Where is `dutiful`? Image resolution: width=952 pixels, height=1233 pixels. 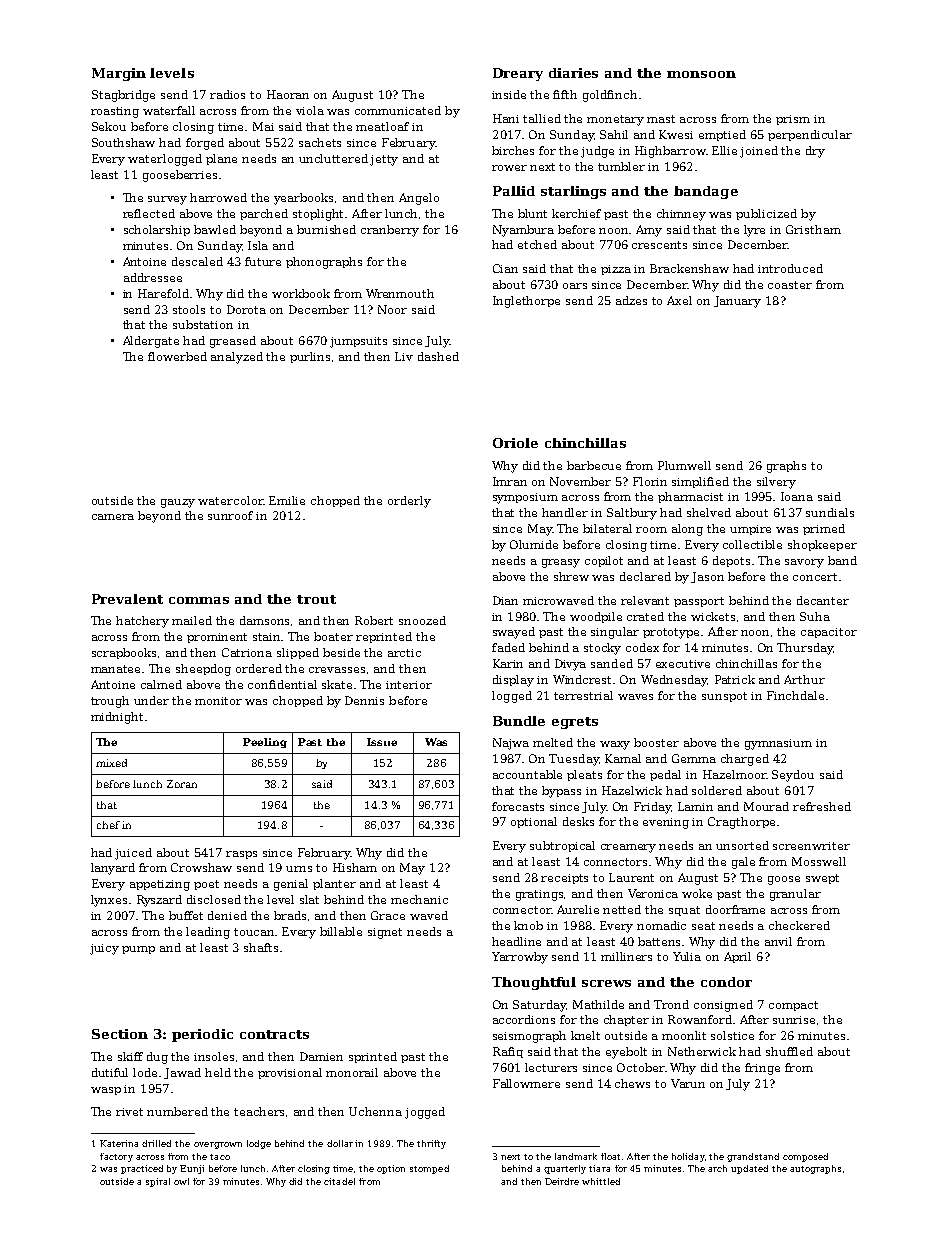
dutiful is located at coordinates (110, 1072).
